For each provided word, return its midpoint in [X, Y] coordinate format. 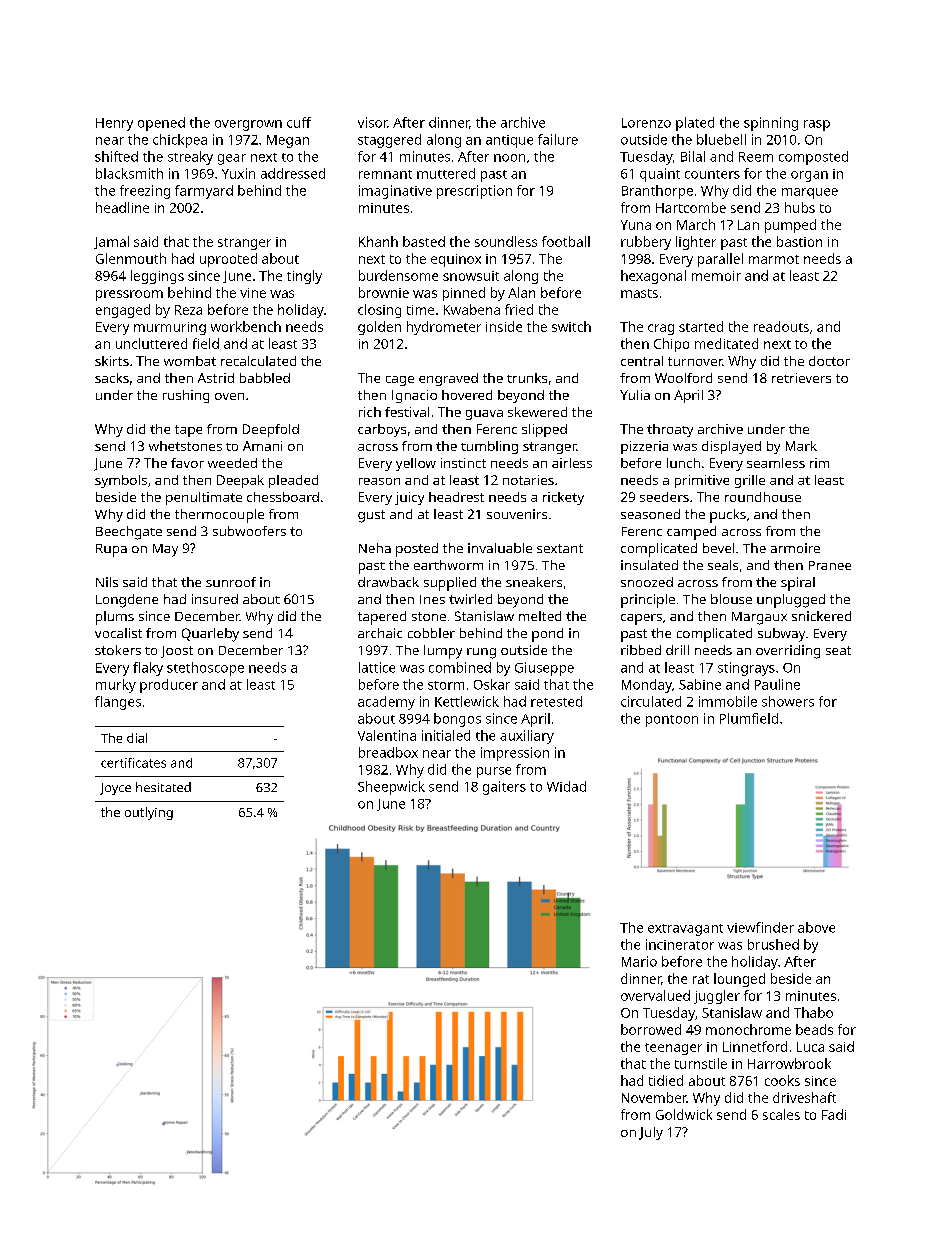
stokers [118, 650]
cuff [299, 122]
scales [781, 1114]
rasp [817, 125]
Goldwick [684, 1114]
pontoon [672, 721]
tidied [666, 1080]
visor [373, 122]
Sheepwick [391, 788]
